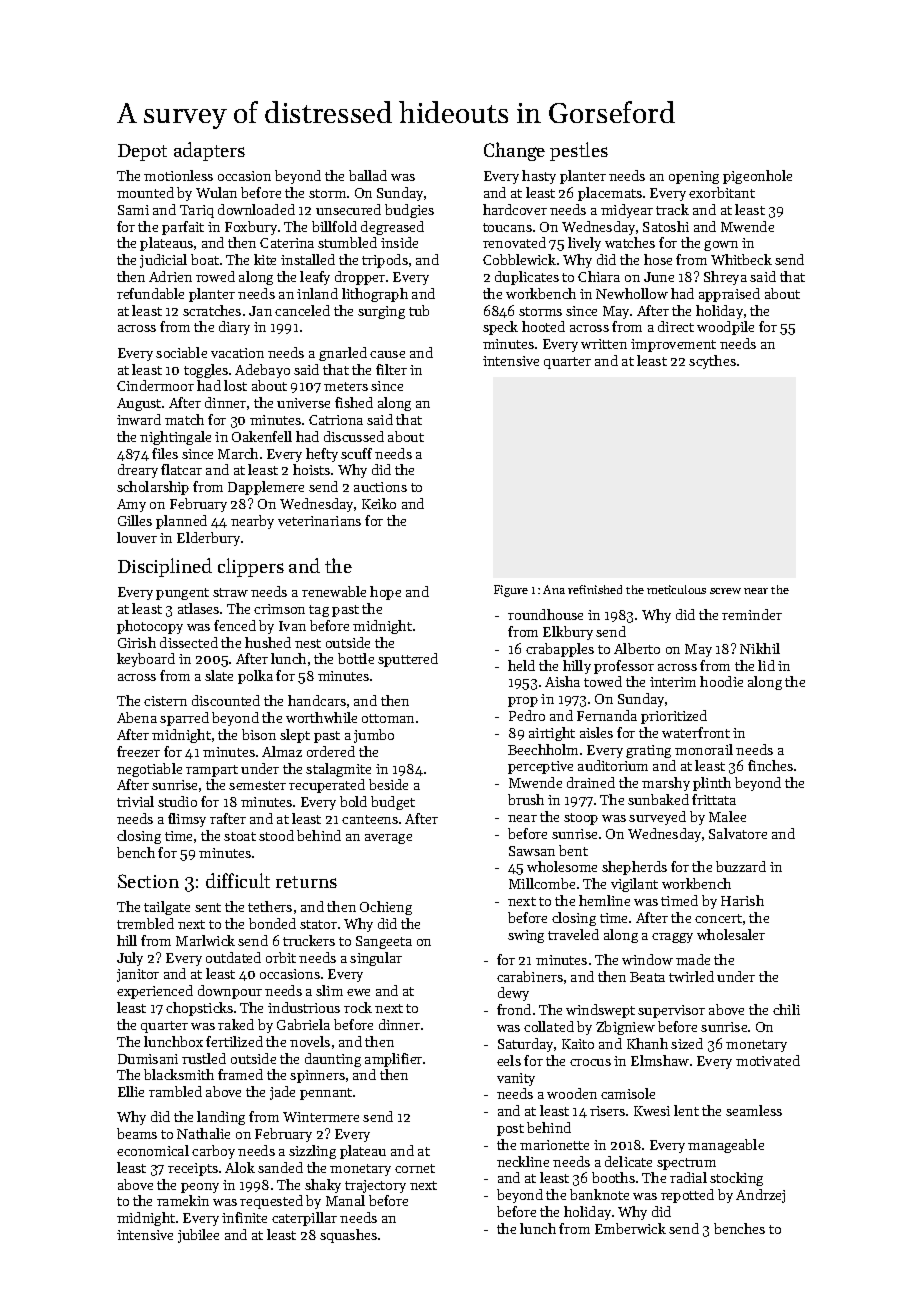  I want to click on dreary, so click(138, 471).
